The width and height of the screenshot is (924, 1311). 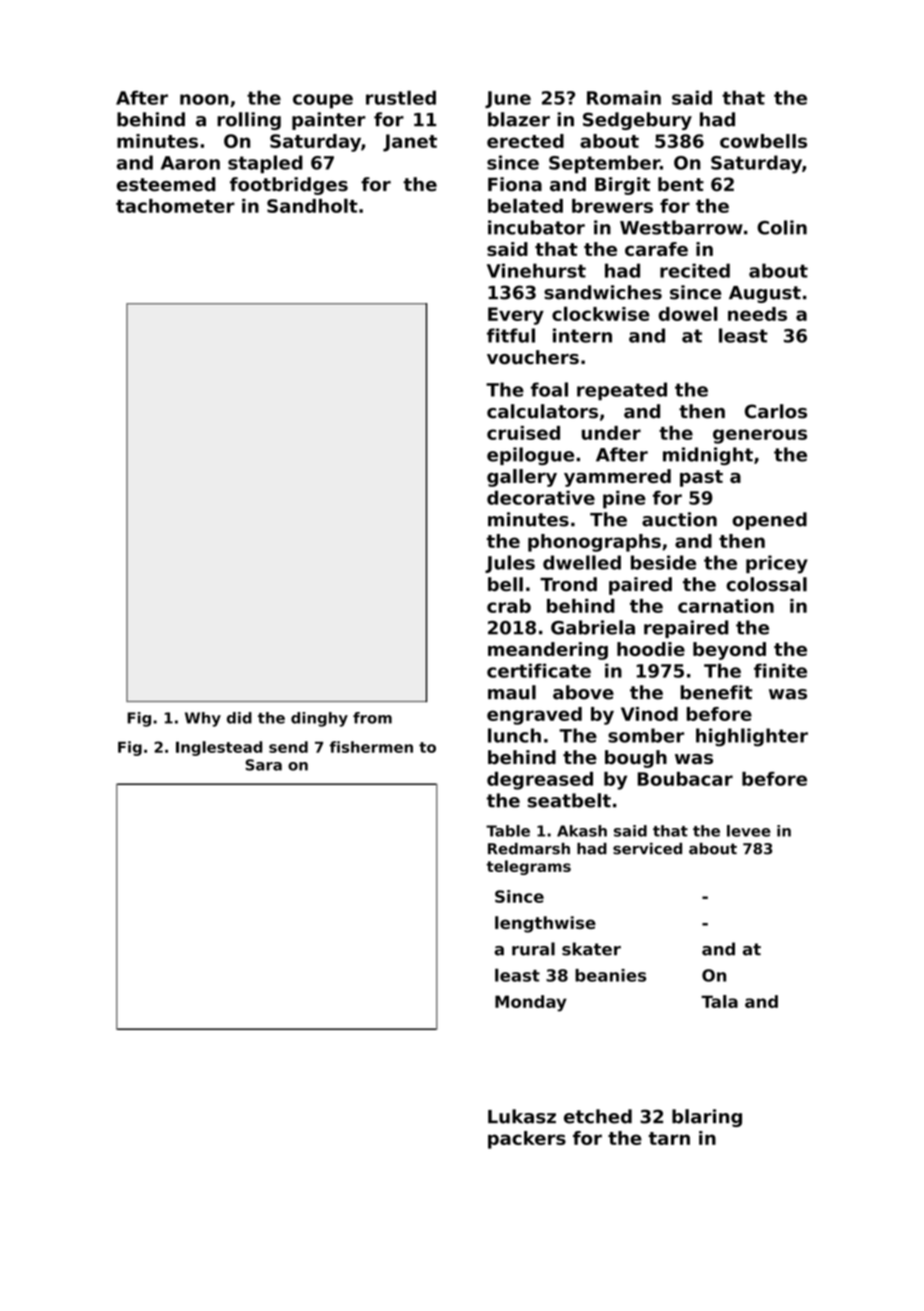 I want to click on Lukasz, so click(x=522, y=1116).
